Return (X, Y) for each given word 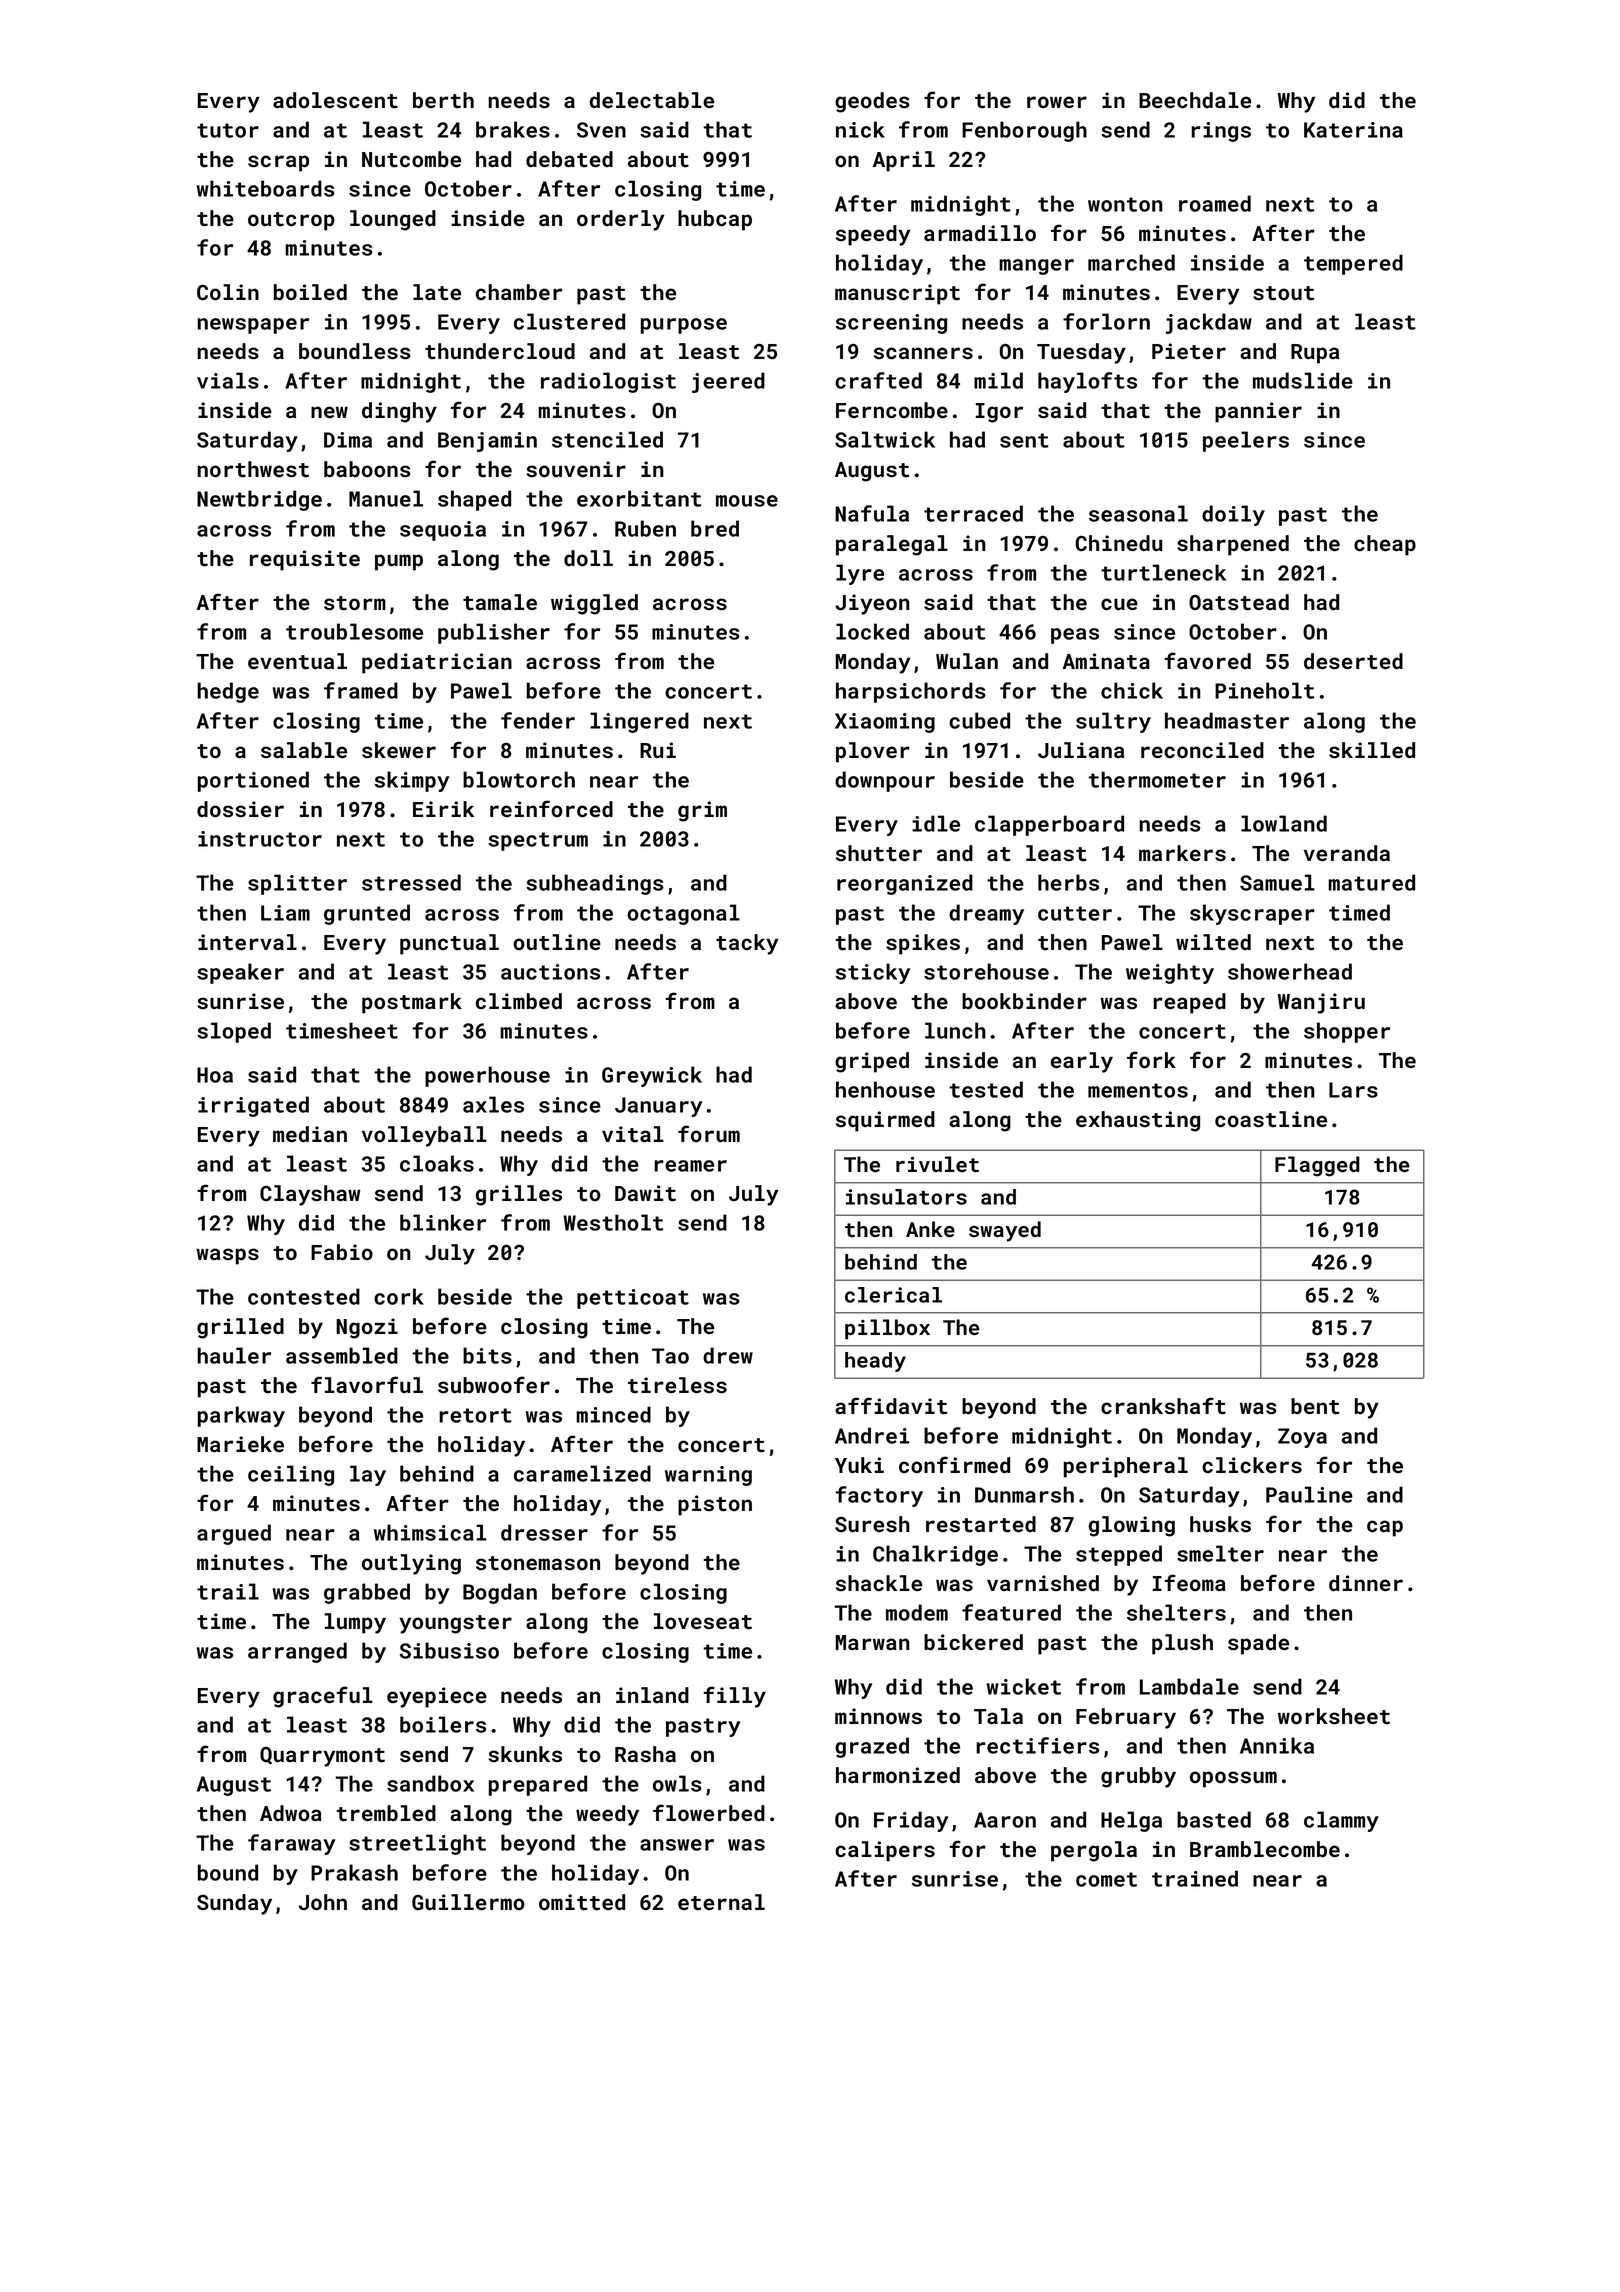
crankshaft (1163, 1406)
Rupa (1315, 354)
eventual (297, 661)
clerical (893, 1295)
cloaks (437, 1163)
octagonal (683, 914)
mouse (747, 501)
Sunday (234, 1904)
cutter (1075, 913)
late (437, 292)
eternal (721, 1902)
